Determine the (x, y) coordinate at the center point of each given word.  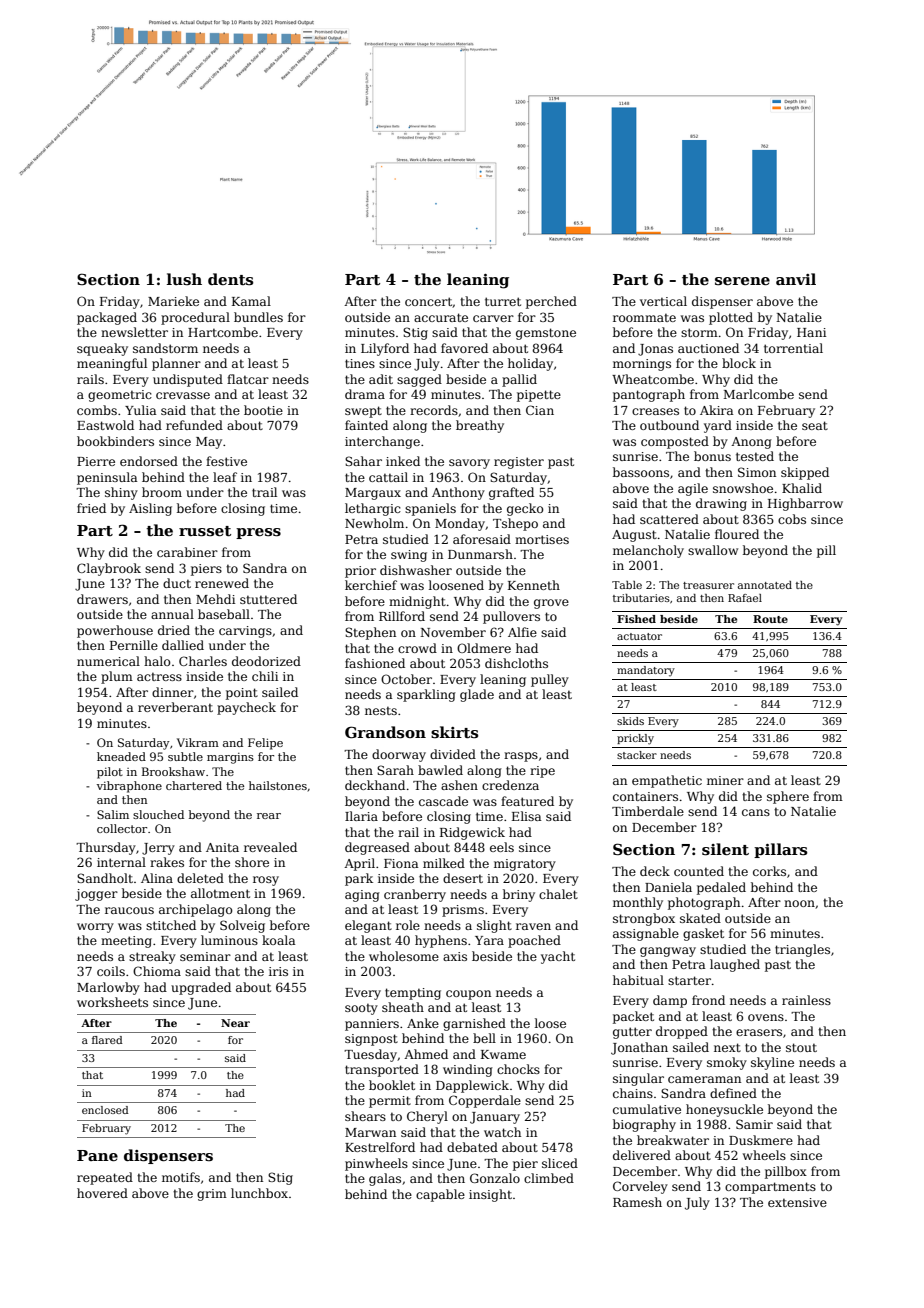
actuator (639, 636)
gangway (668, 952)
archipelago (196, 910)
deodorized (266, 661)
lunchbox (259, 1193)
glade (477, 695)
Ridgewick (472, 833)
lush (184, 279)
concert (429, 302)
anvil (796, 279)
